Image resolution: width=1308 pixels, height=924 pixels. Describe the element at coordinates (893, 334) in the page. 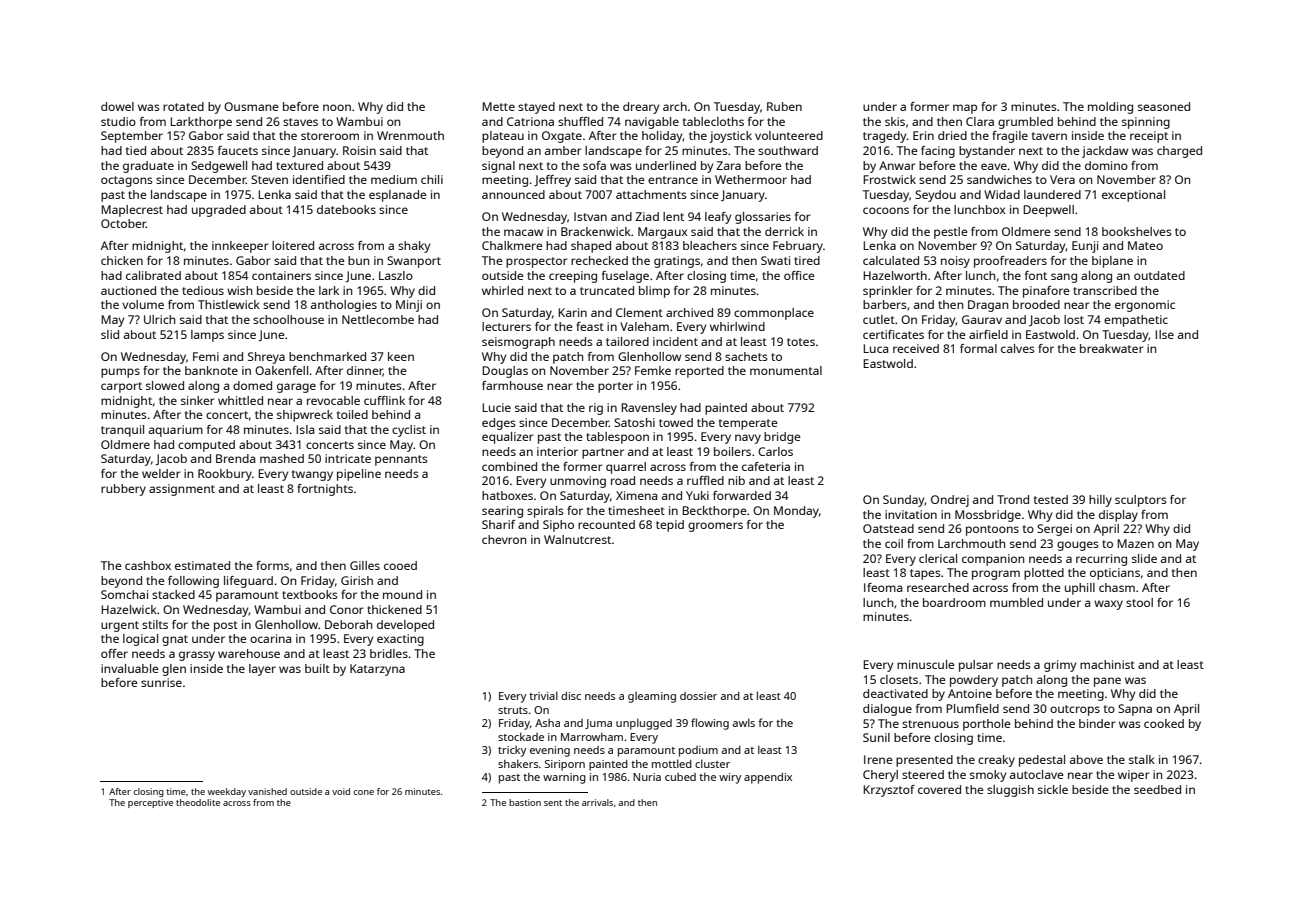

I see `certificates` at that location.
